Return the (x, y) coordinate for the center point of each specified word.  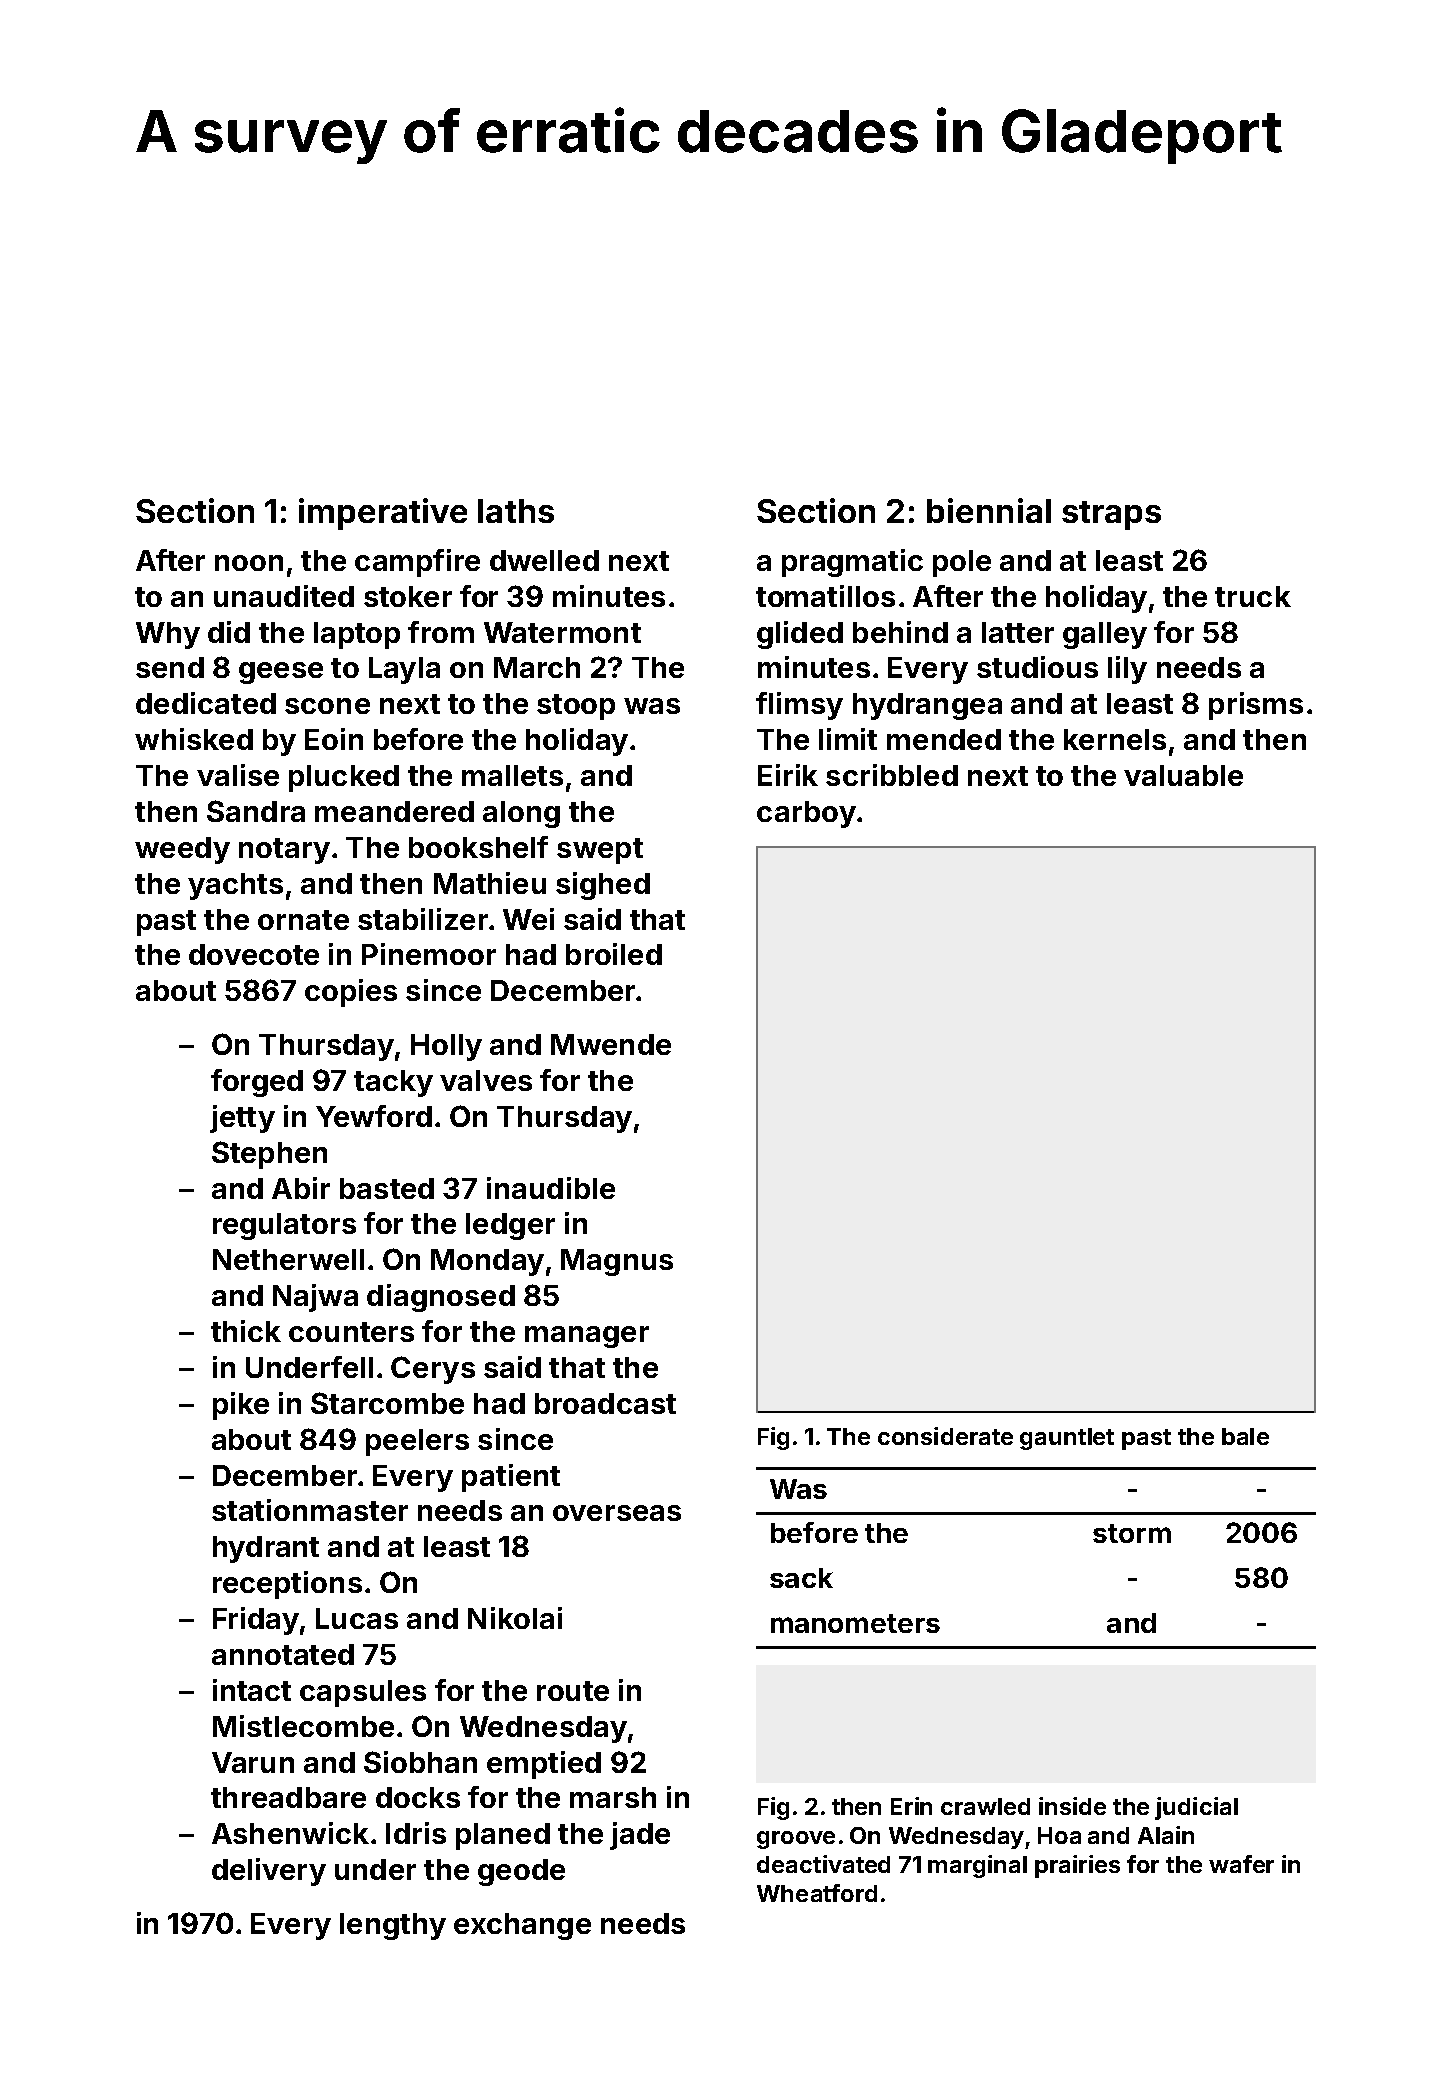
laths (516, 511)
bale (1245, 1436)
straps (1111, 515)
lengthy (393, 1926)
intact (252, 1690)
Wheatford (817, 1893)
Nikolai (515, 1618)
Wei (528, 919)
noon (249, 563)
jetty (242, 1119)
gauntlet (1067, 1439)
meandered (394, 811)
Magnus (617, 1262)
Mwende (611, 1044)
